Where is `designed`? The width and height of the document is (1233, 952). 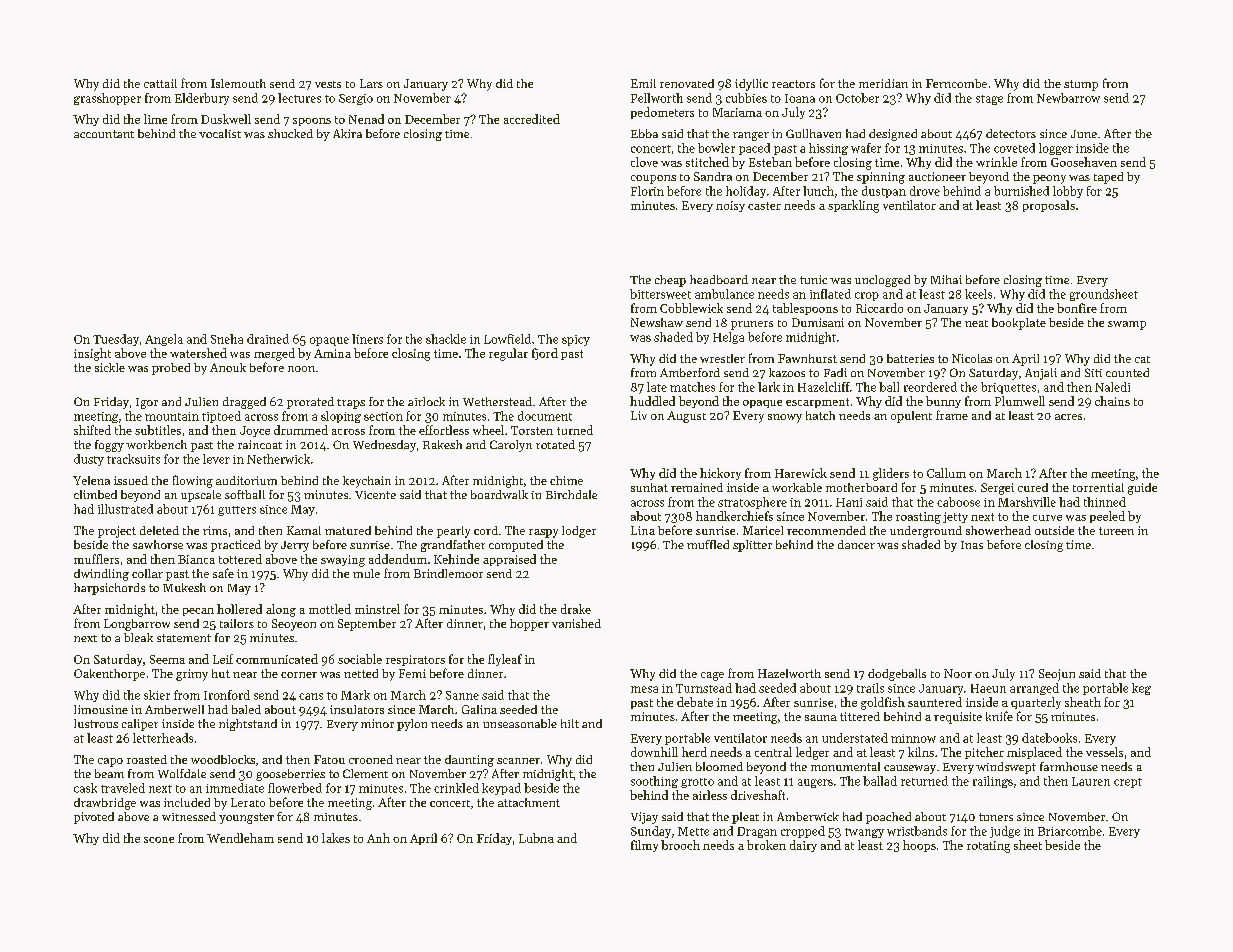 designed is located at coordinates (893, 135).
